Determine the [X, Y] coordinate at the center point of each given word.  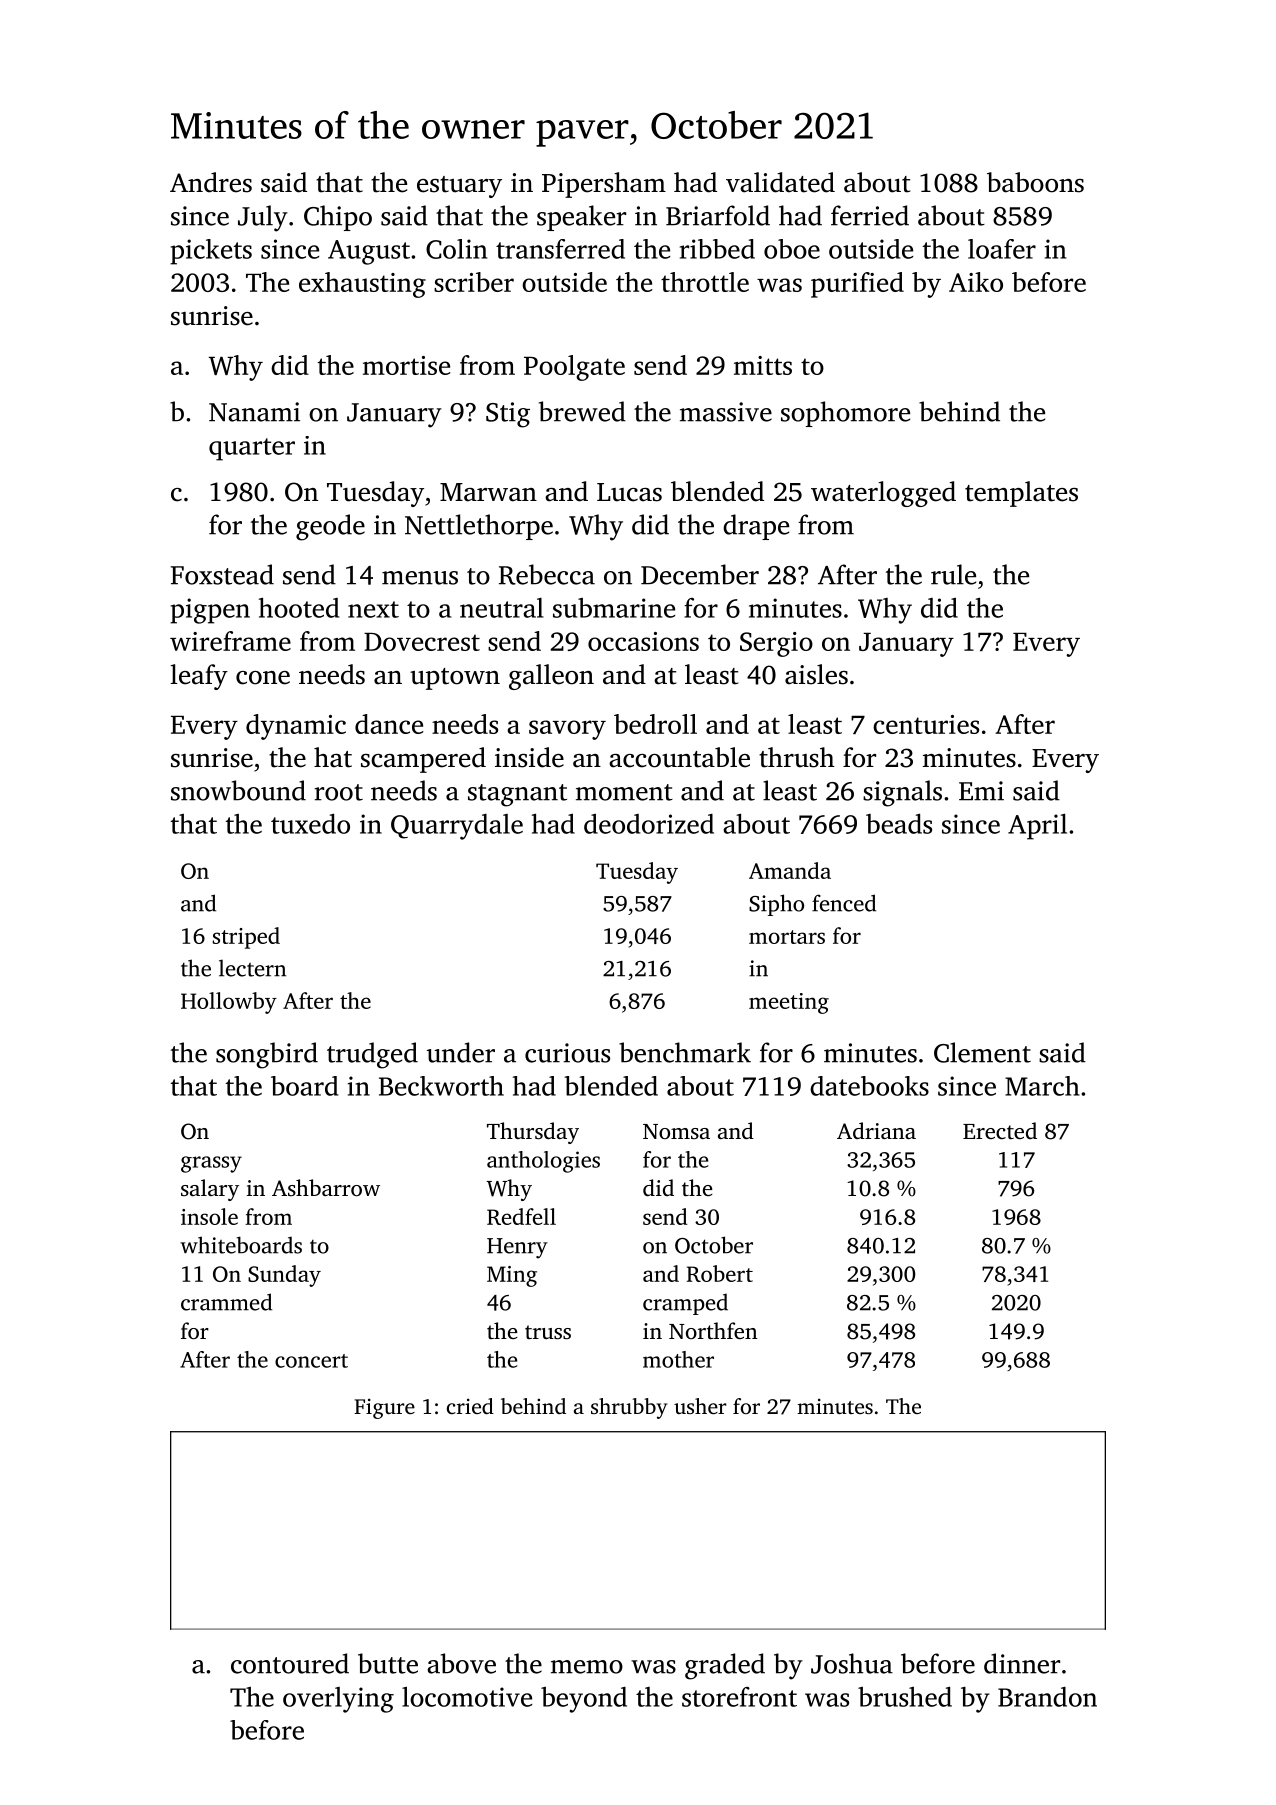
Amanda [790, 870]
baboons [1035, 182]
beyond [584, 1700]
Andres [211, 182]
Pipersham [604, 185]
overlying [338, 1700]
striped [246, 938]
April [1037, 827]
